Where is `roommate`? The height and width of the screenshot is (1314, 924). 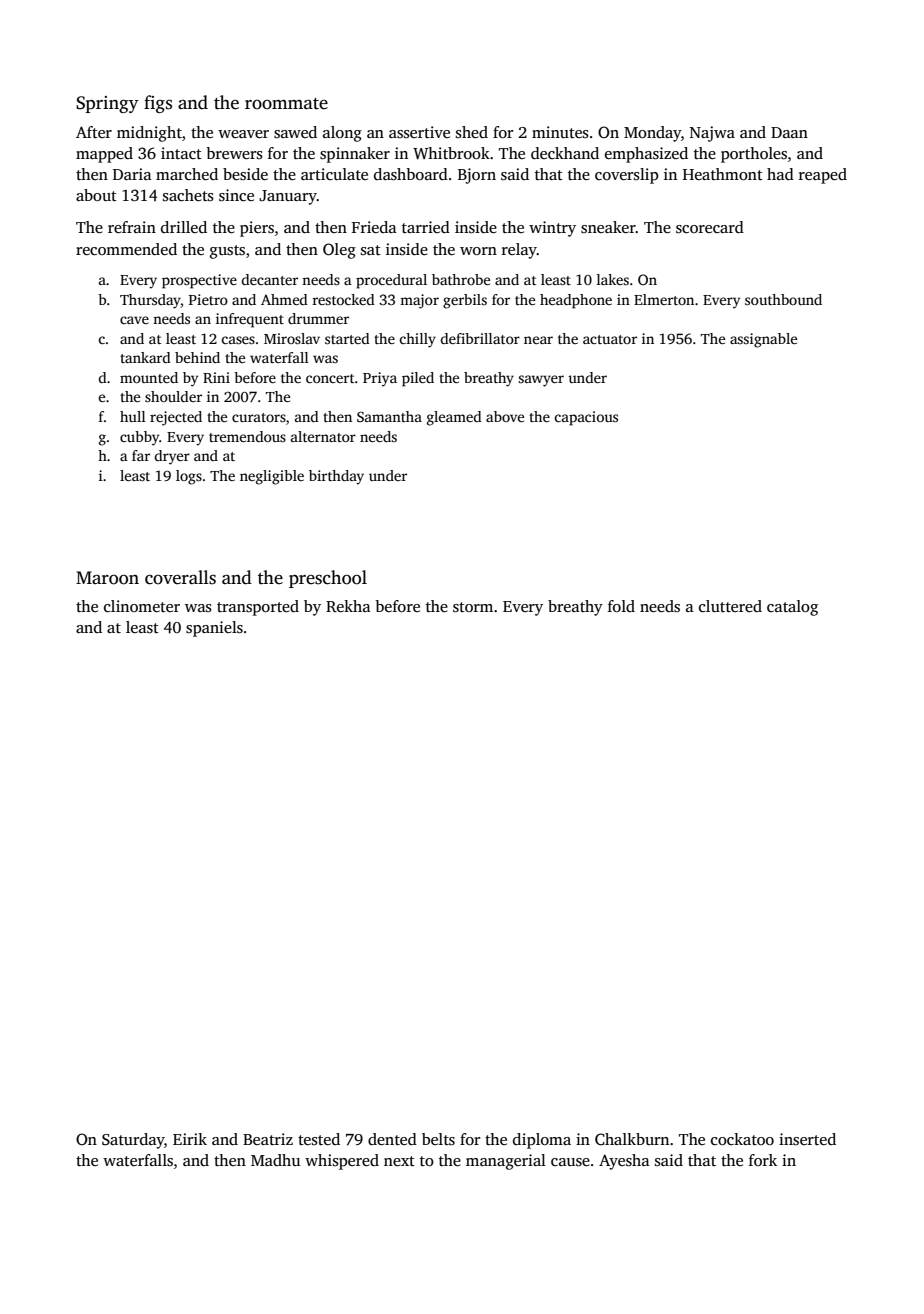
roommate is located at coordinates (286, 104).
